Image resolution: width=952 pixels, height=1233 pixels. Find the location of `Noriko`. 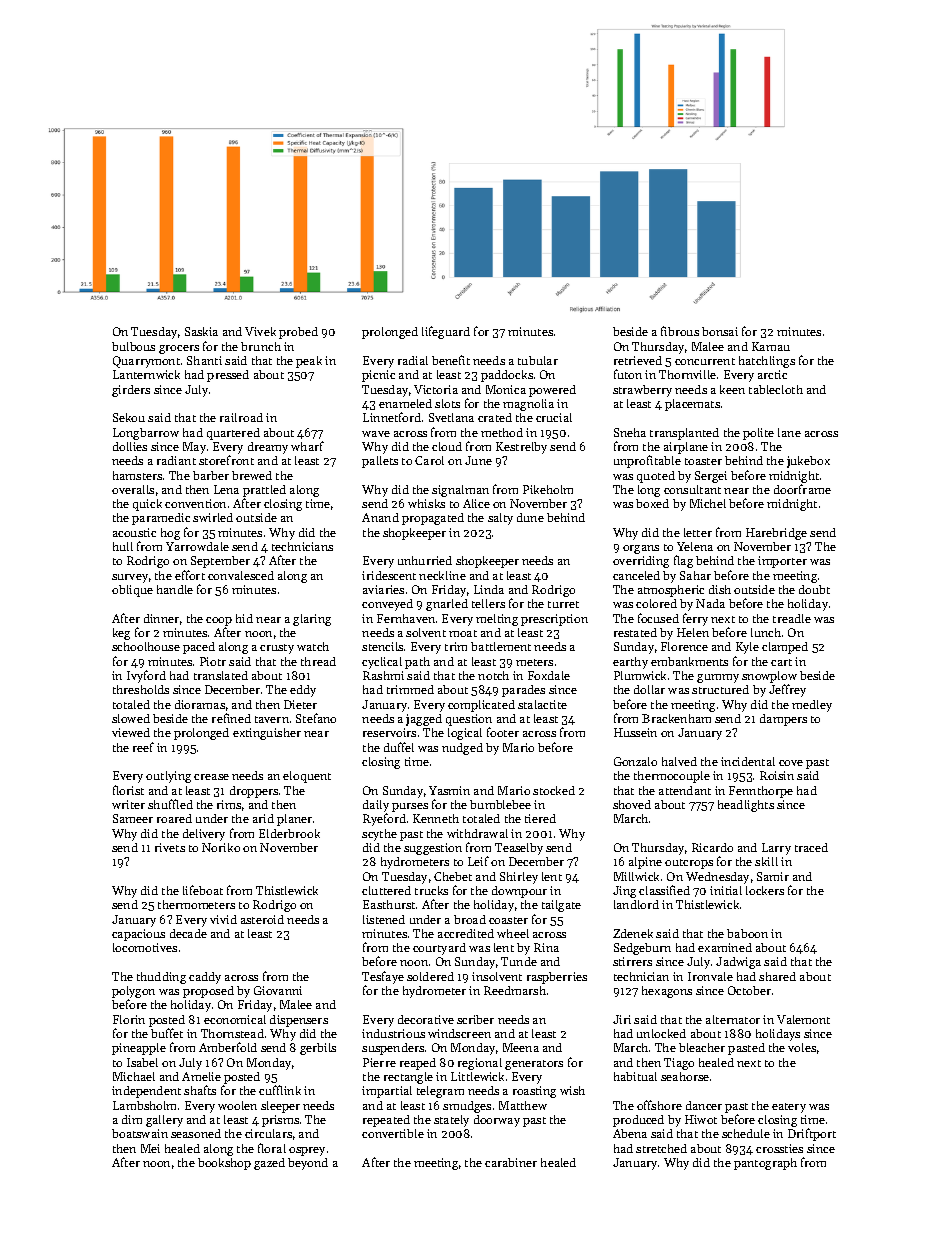

Noriko is located at coordinates (221, 847).
